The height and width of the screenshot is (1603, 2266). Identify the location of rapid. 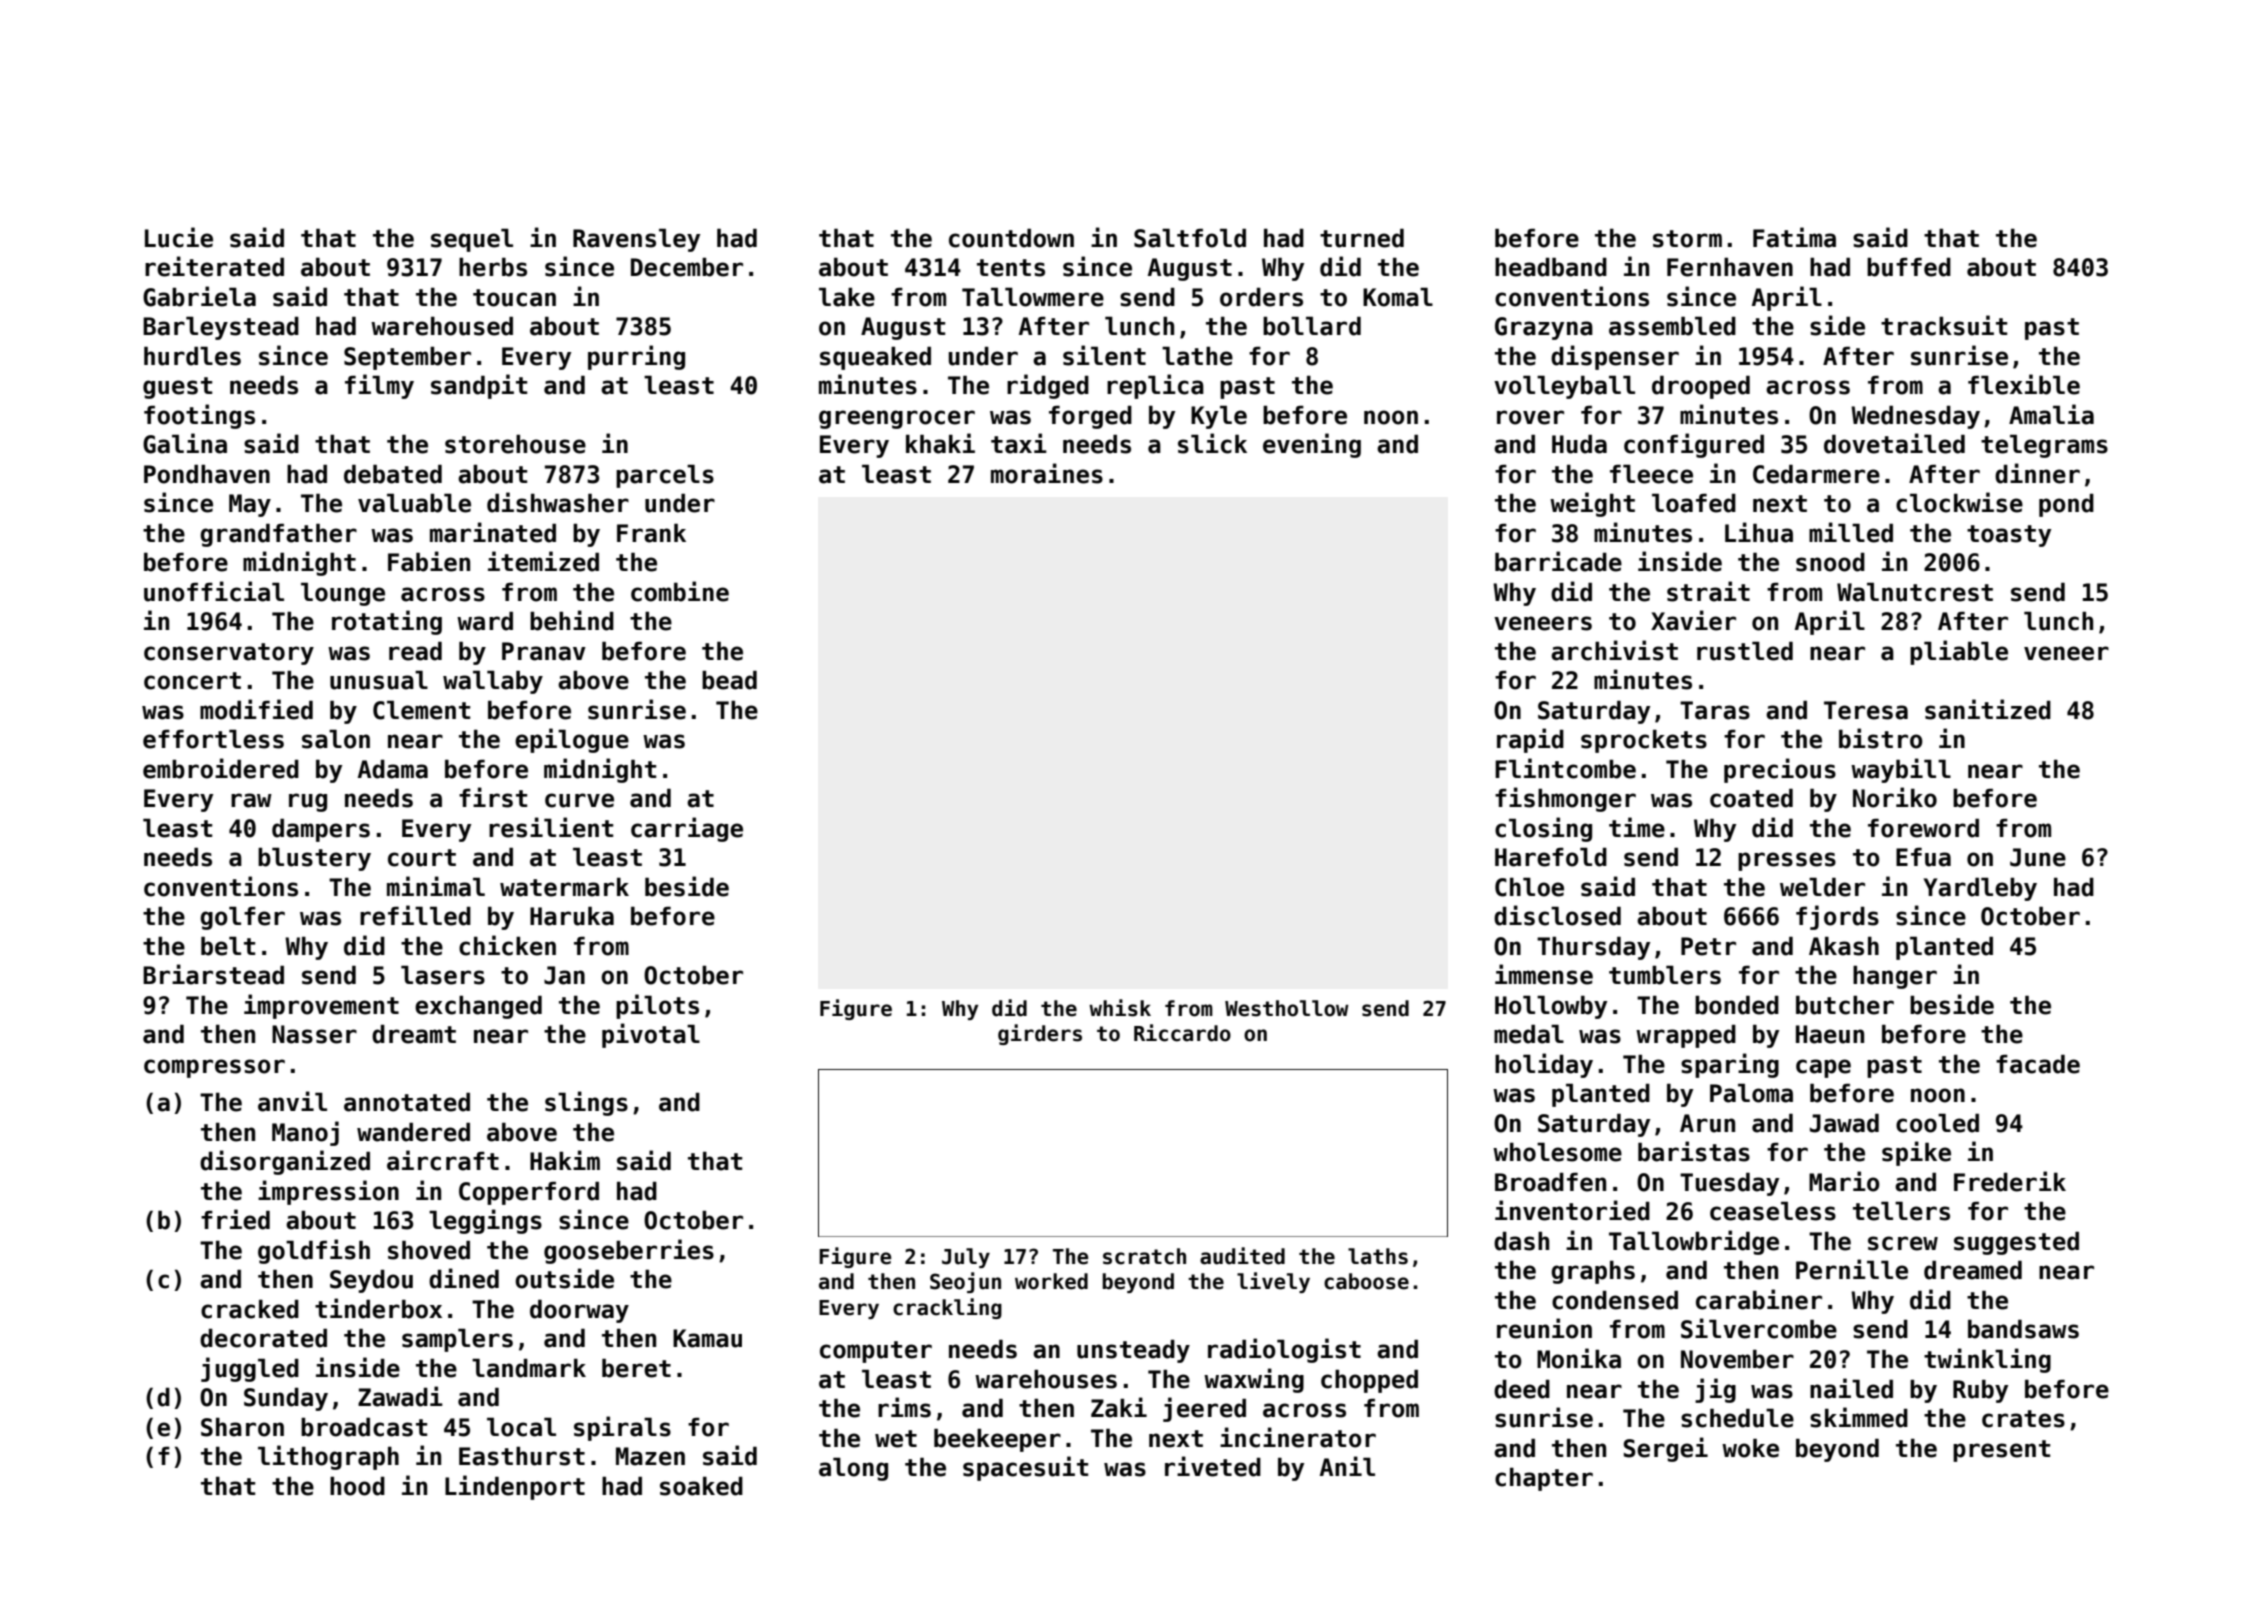
(1530, 740).
